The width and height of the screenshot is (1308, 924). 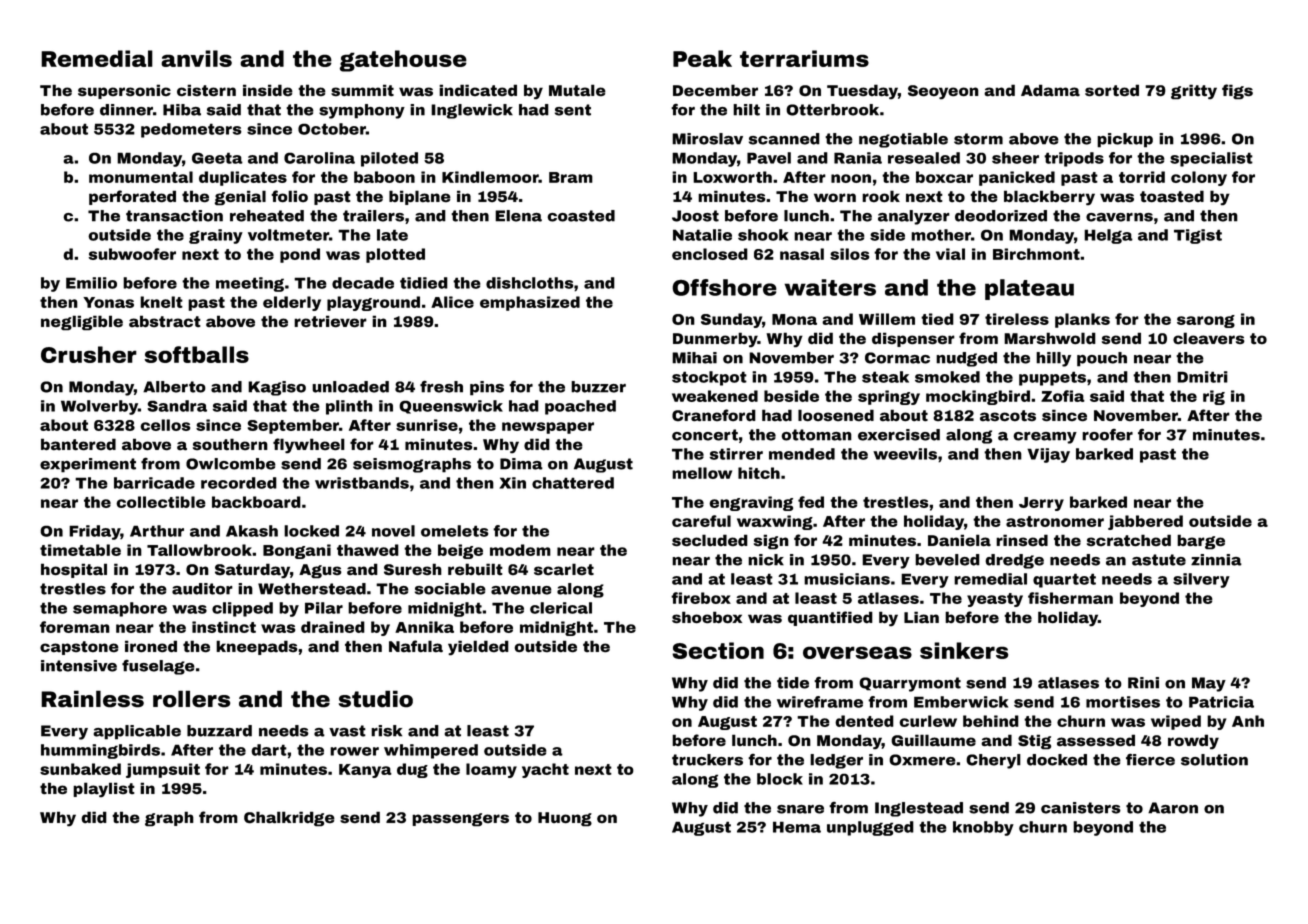 What do you see at coordinates (455, 531) in the screenshot?
I see `omelets` at bounding box center [455, 531].
